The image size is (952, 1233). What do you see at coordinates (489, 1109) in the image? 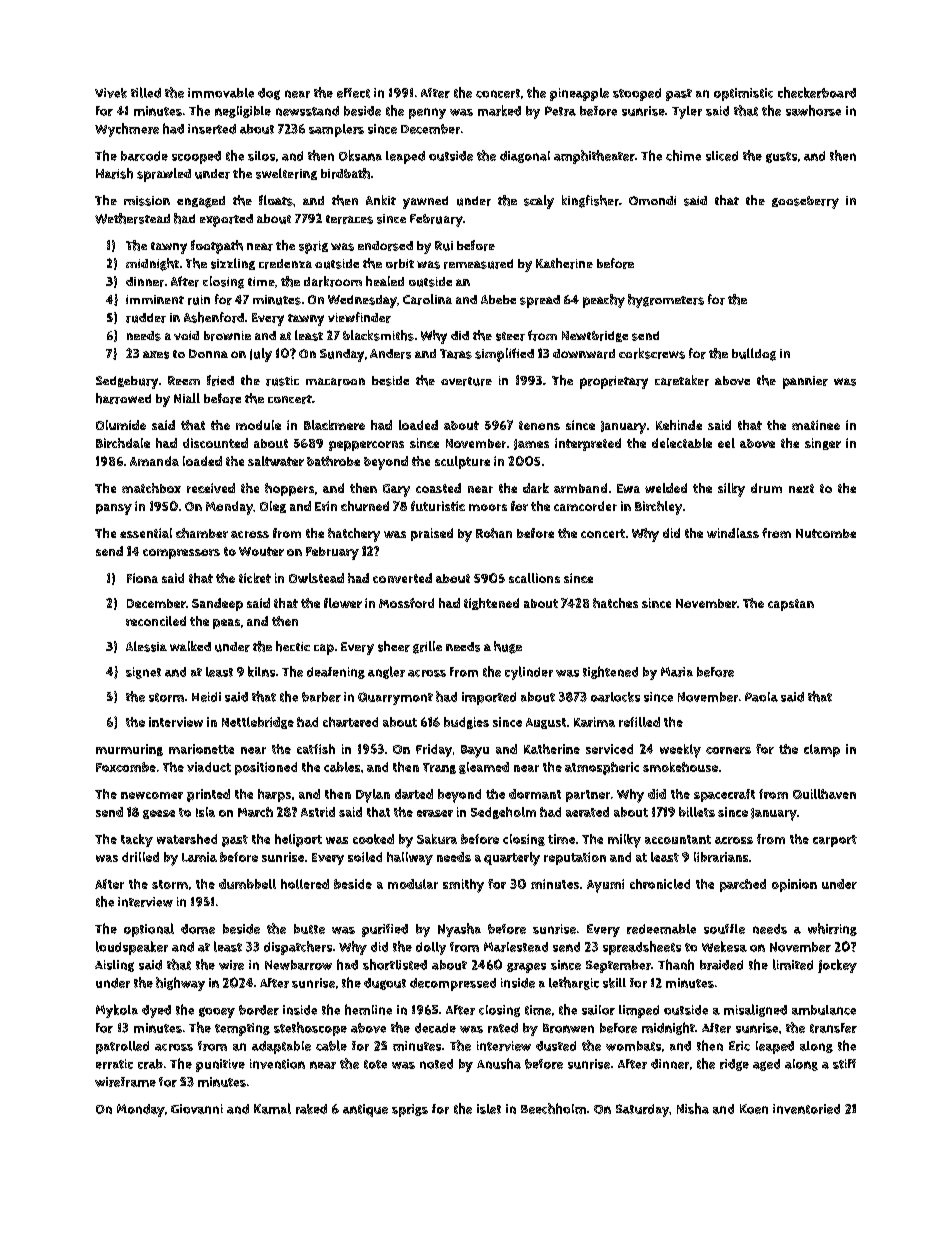
I see `islet` at bounding box center [489, 1109].
